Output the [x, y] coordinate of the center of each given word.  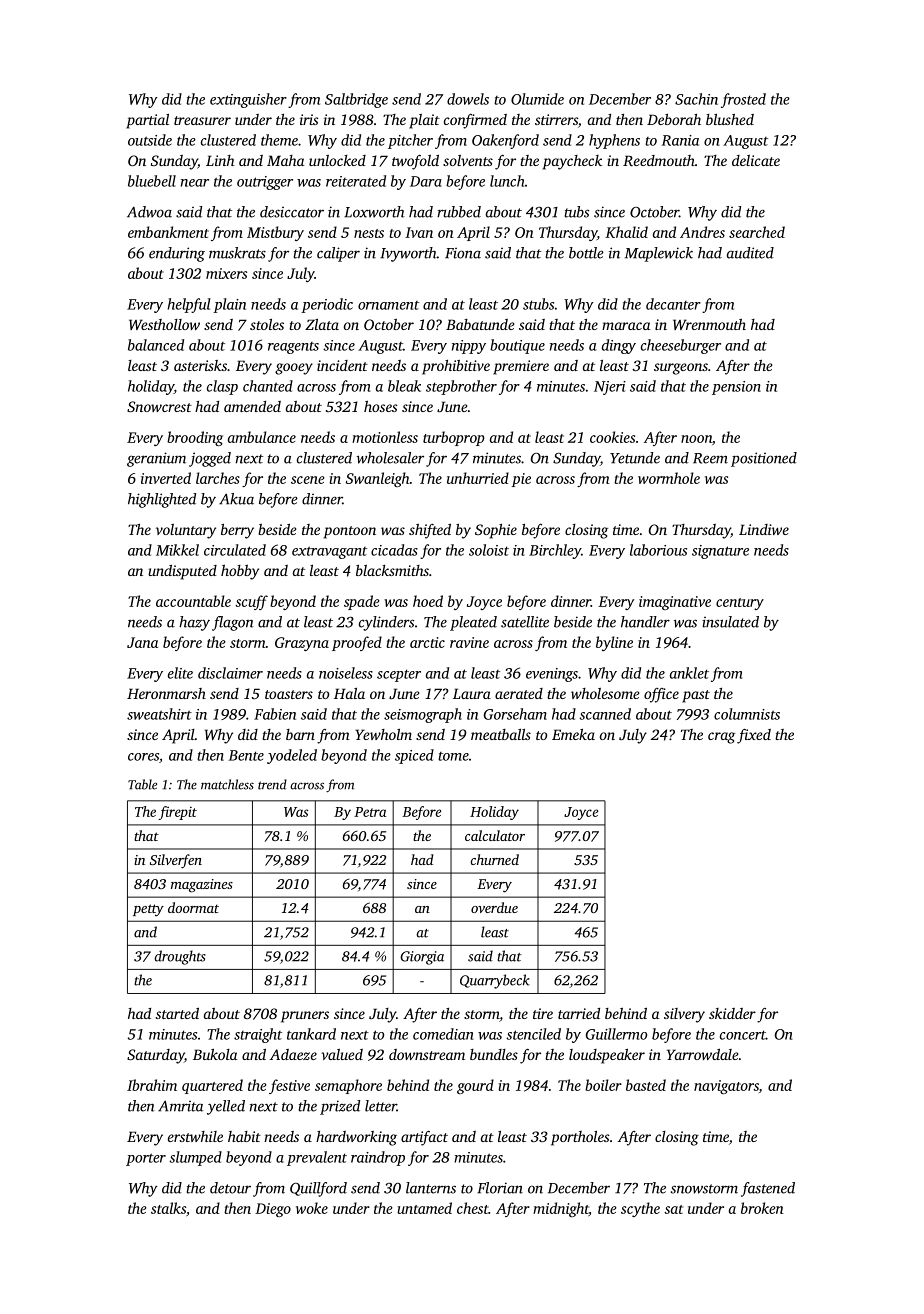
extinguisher [248, 100]
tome [453, 756]
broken [762, 1208]
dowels [468, 99]
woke [312, 1208]
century [740, 604]
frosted [743, 100]
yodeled [292, 756]
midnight [561, 1209]
